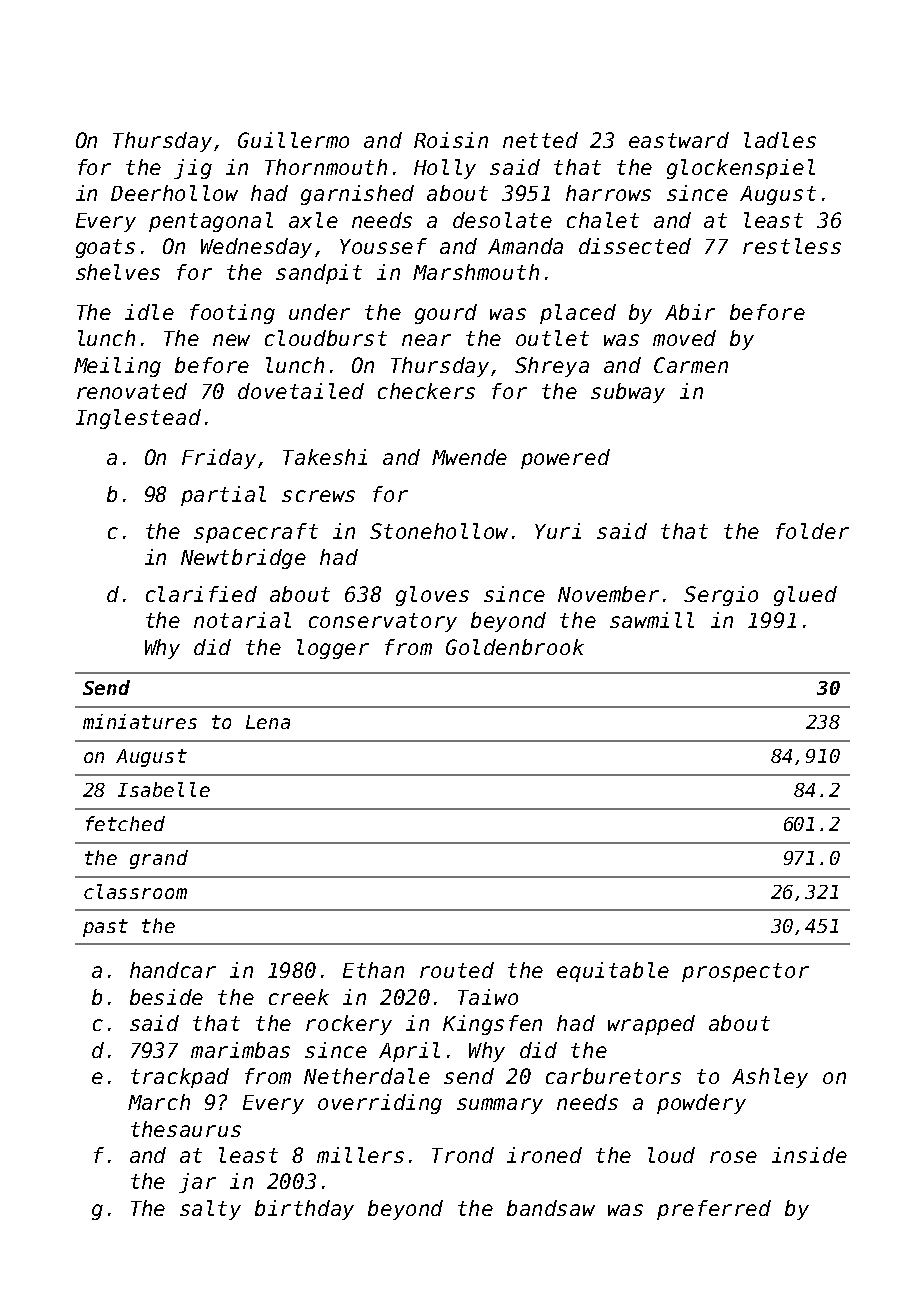 The image size is (924, 1311). What do you see at coordinates (197, 1183) in the screenshot?
I see `jar` at bounding box center [197, 1183].
